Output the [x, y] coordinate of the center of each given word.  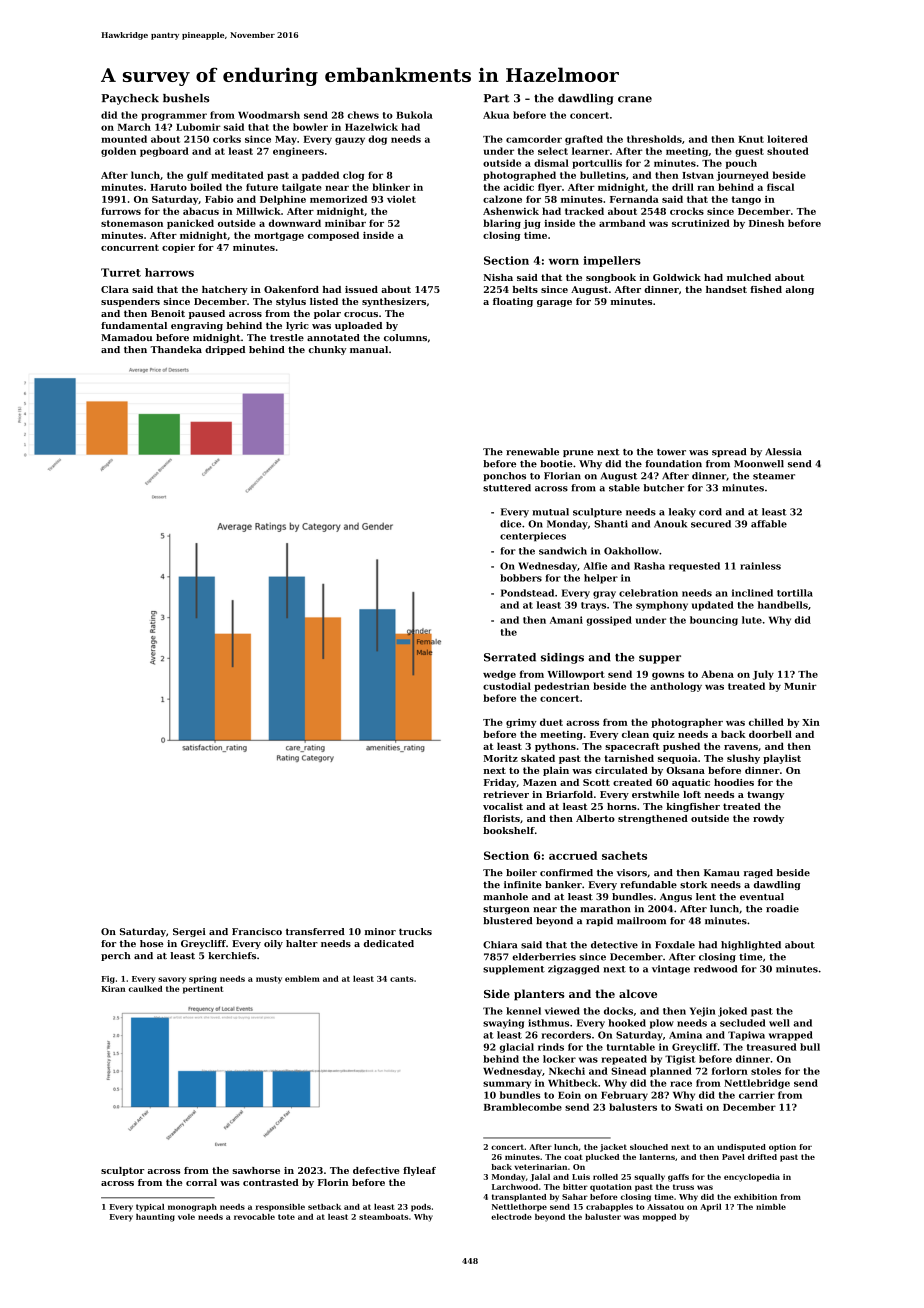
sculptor [122, 1171]
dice [510, 524]
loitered [787, 139]
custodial [507, 686]
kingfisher [693, 807]
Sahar [575, 1197]
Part [496, 98]
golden [118, 152]
